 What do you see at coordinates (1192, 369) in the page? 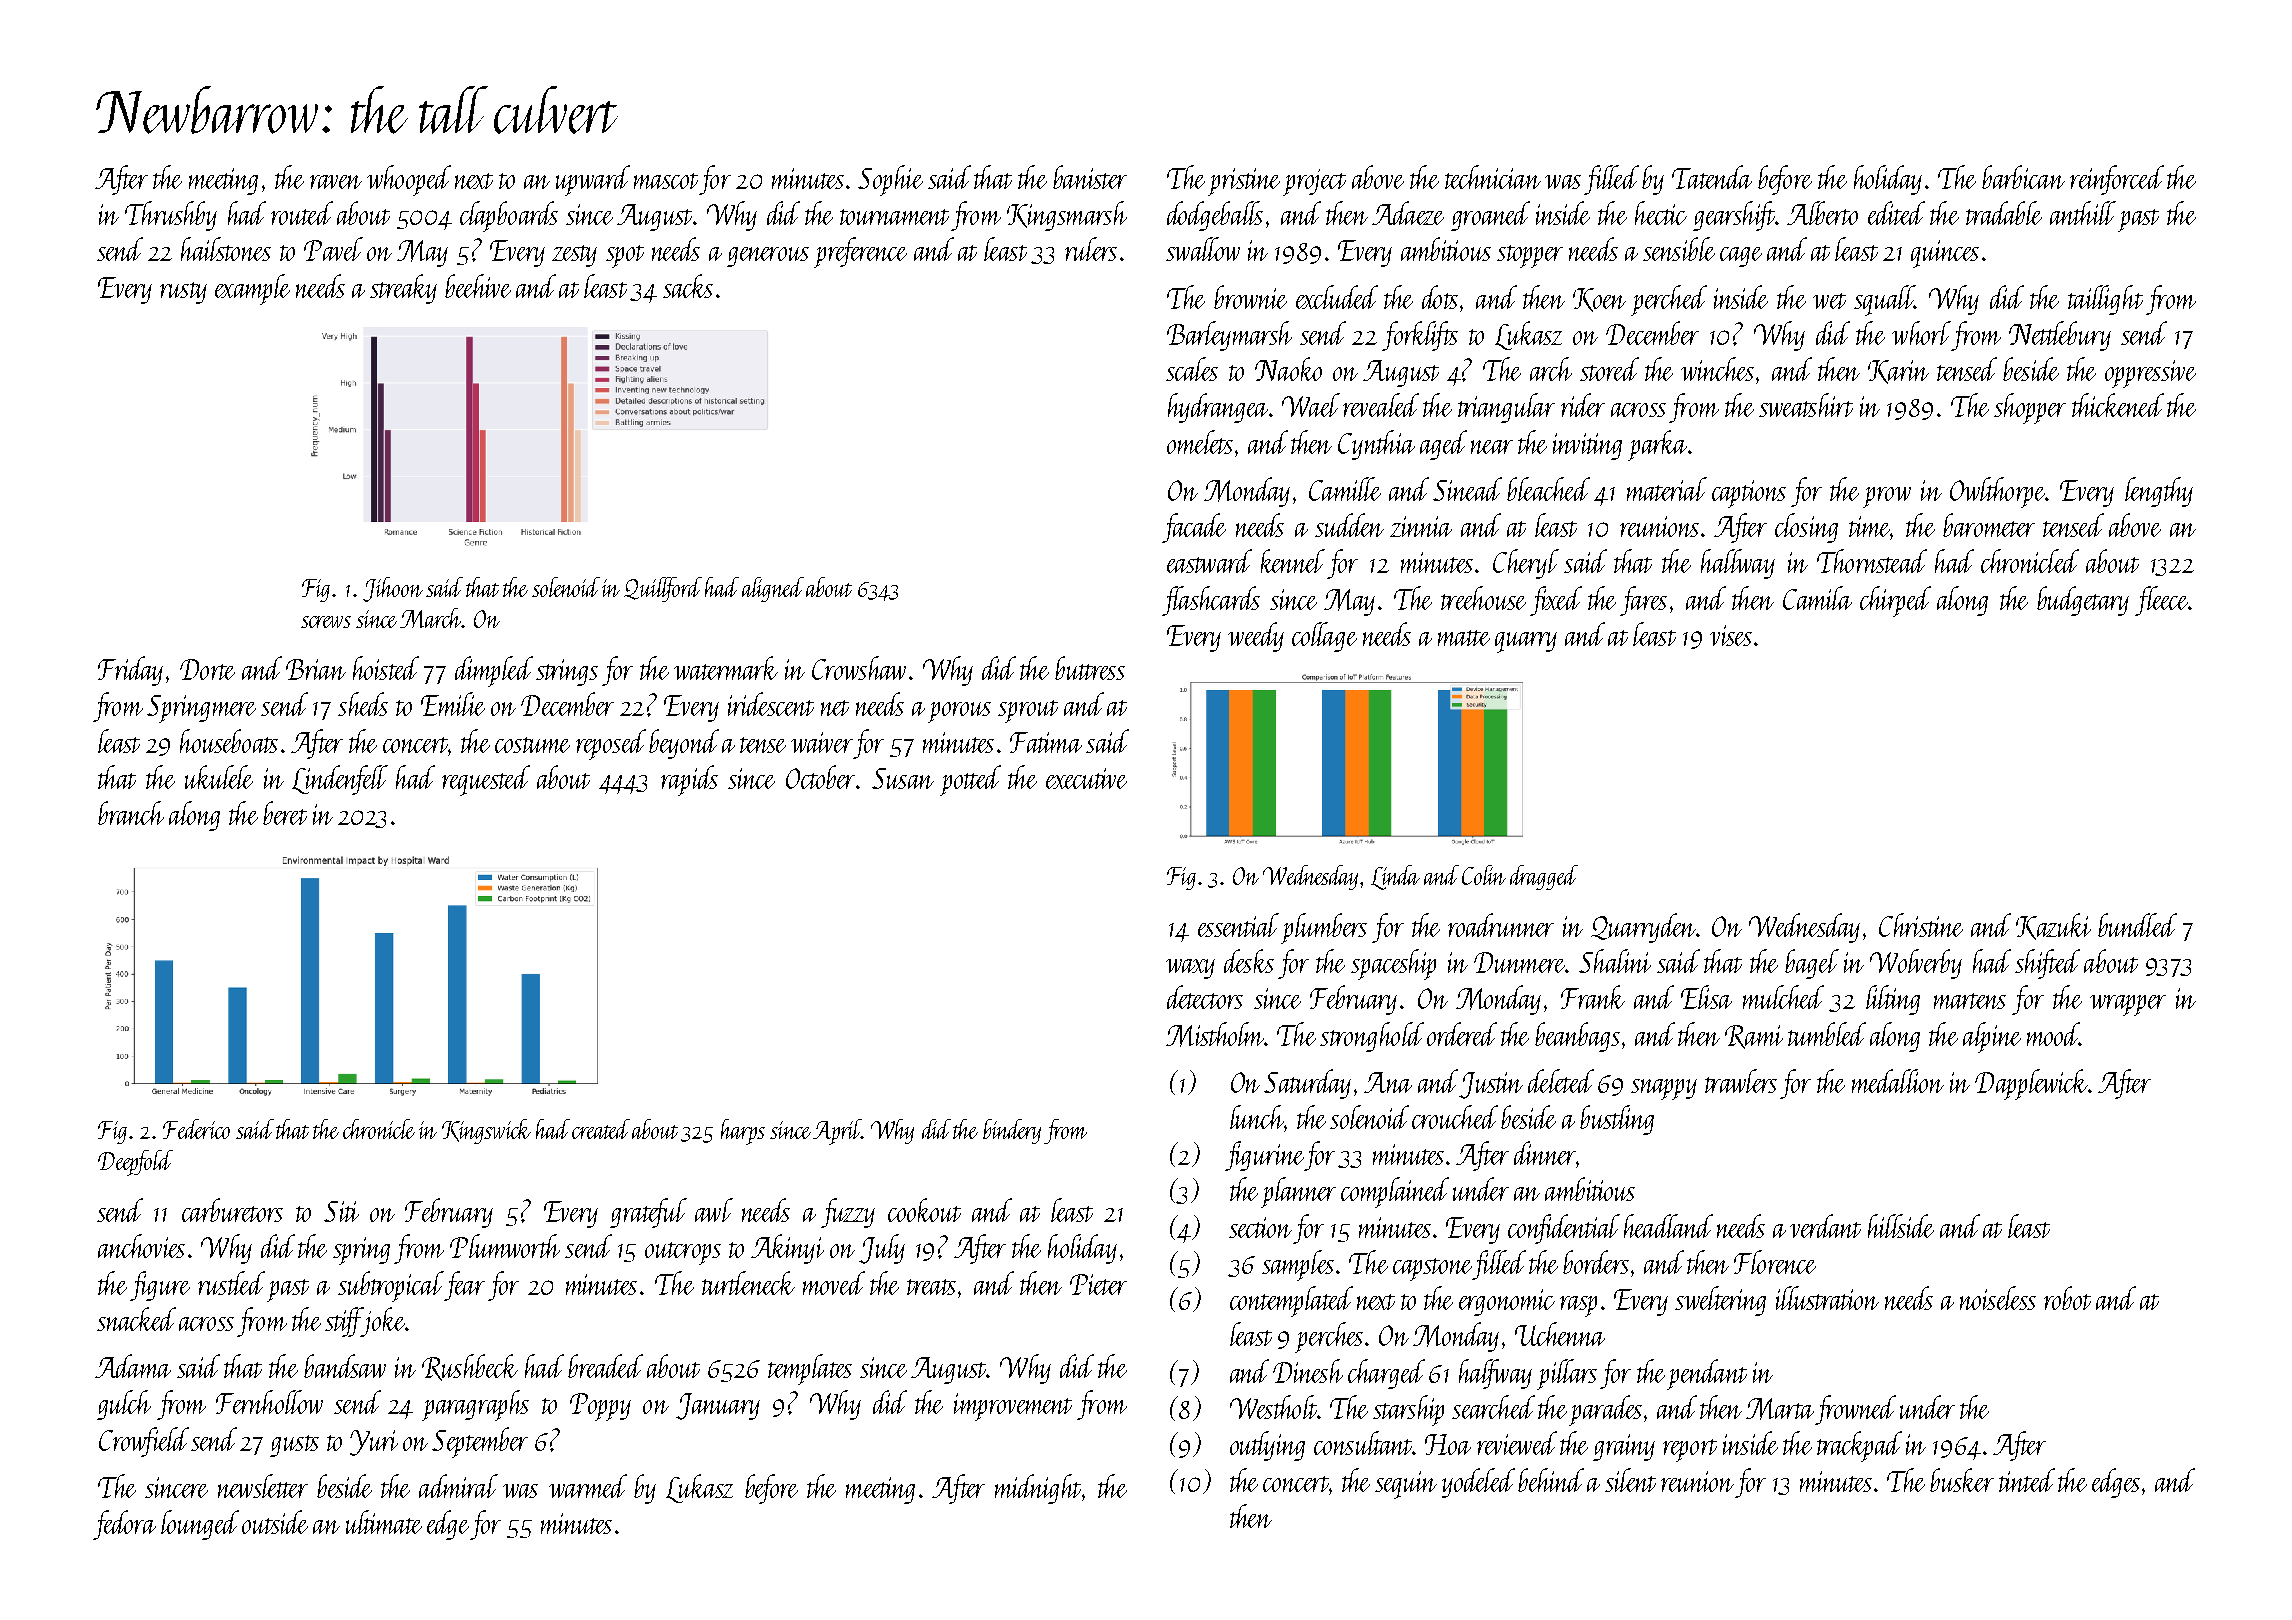
I see `scales` at bounding box center [1192, 369].
